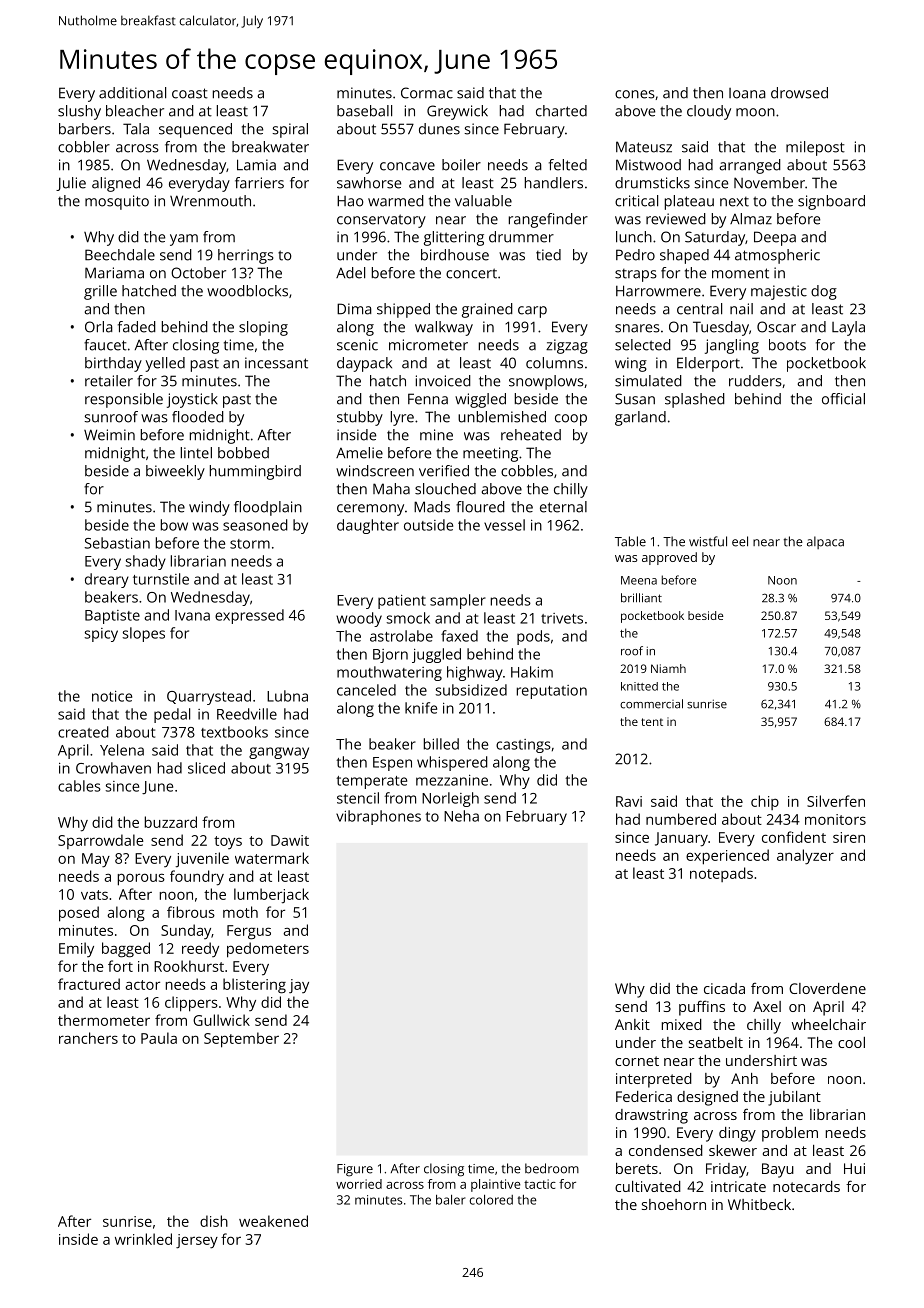  I want to click on Julie, so click(71, 184).
